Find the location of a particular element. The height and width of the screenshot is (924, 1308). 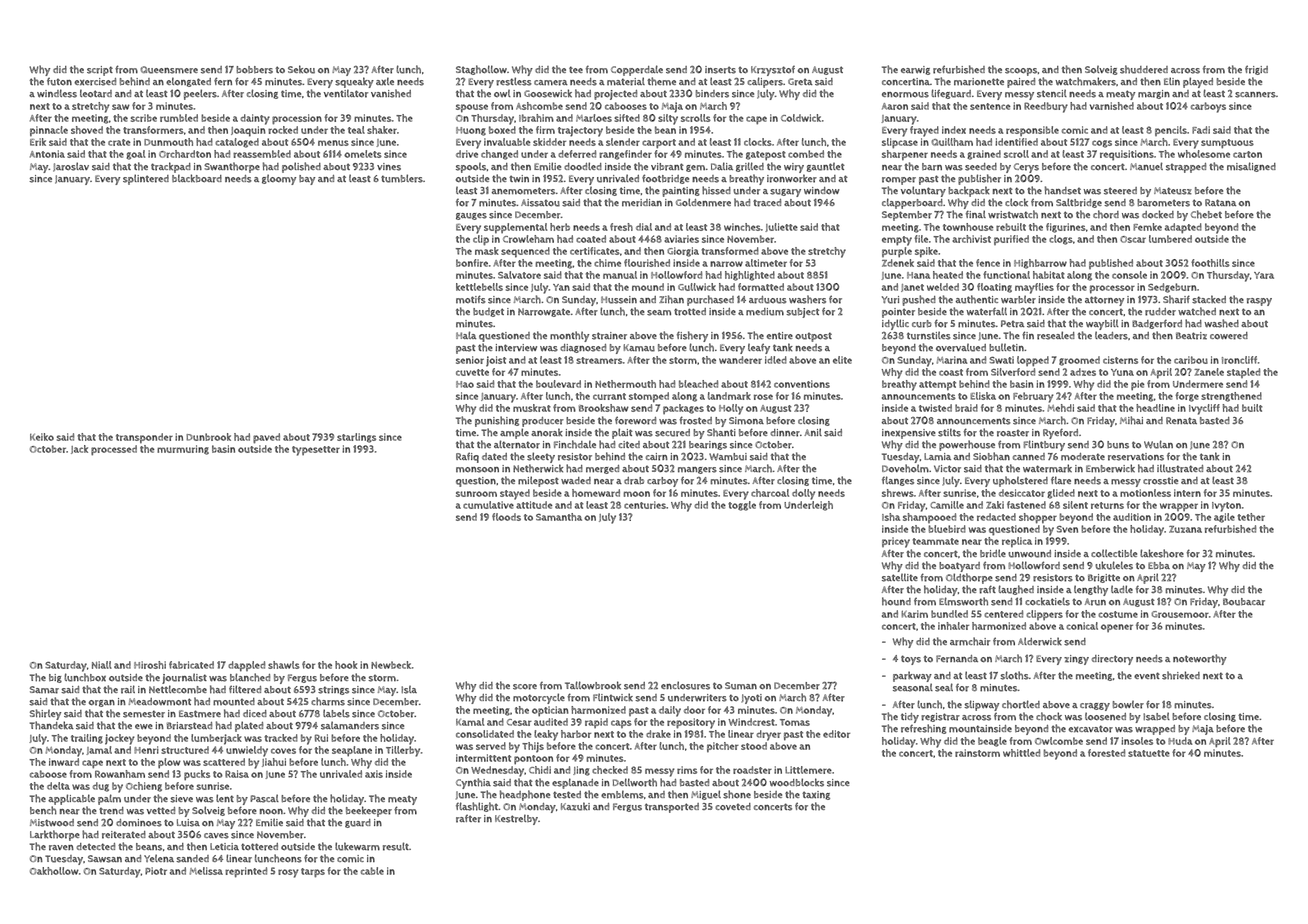

Sekou is located at coordinates (301, 69).
